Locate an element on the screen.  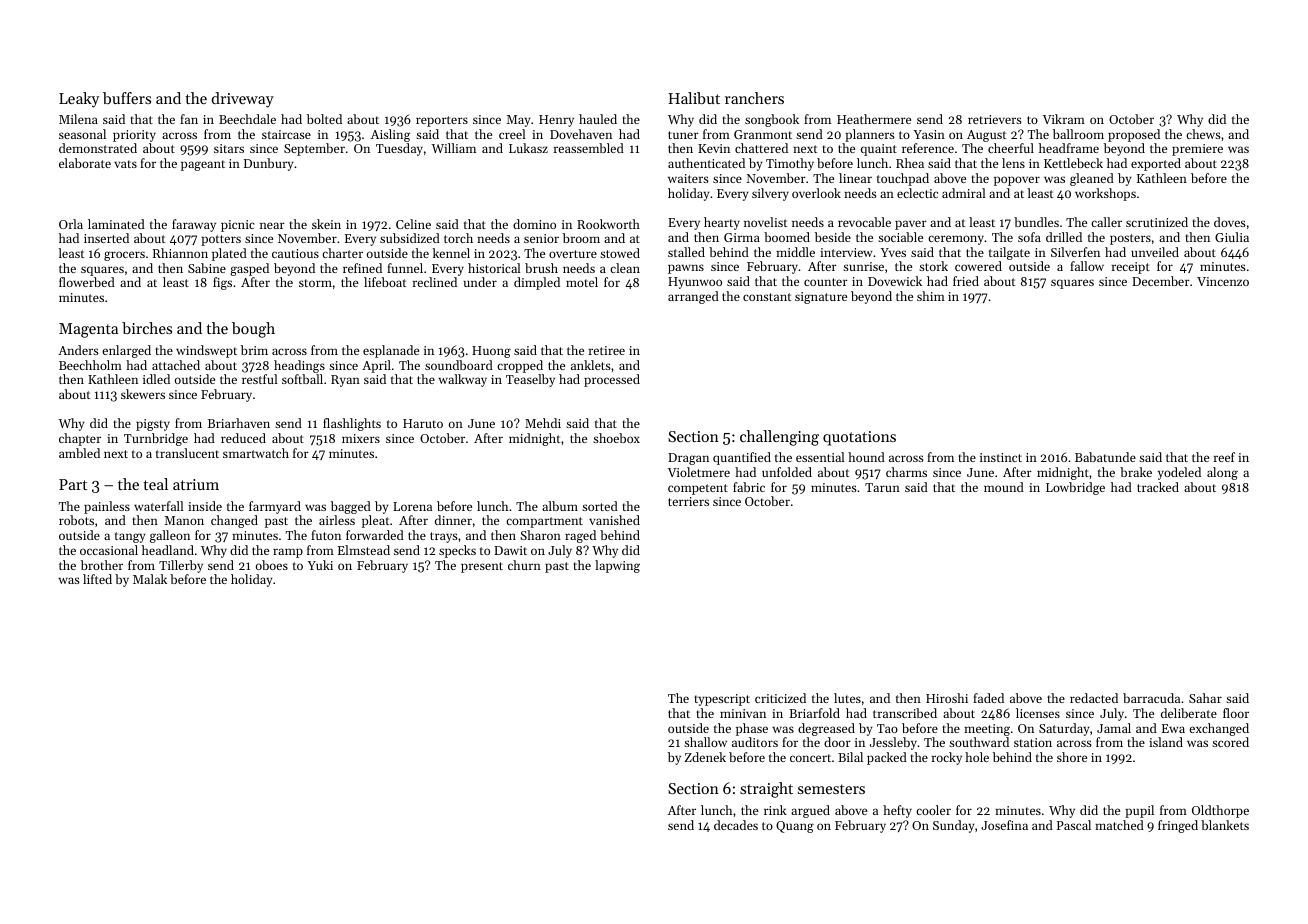
reef is located at coordinates (1224, 457).
